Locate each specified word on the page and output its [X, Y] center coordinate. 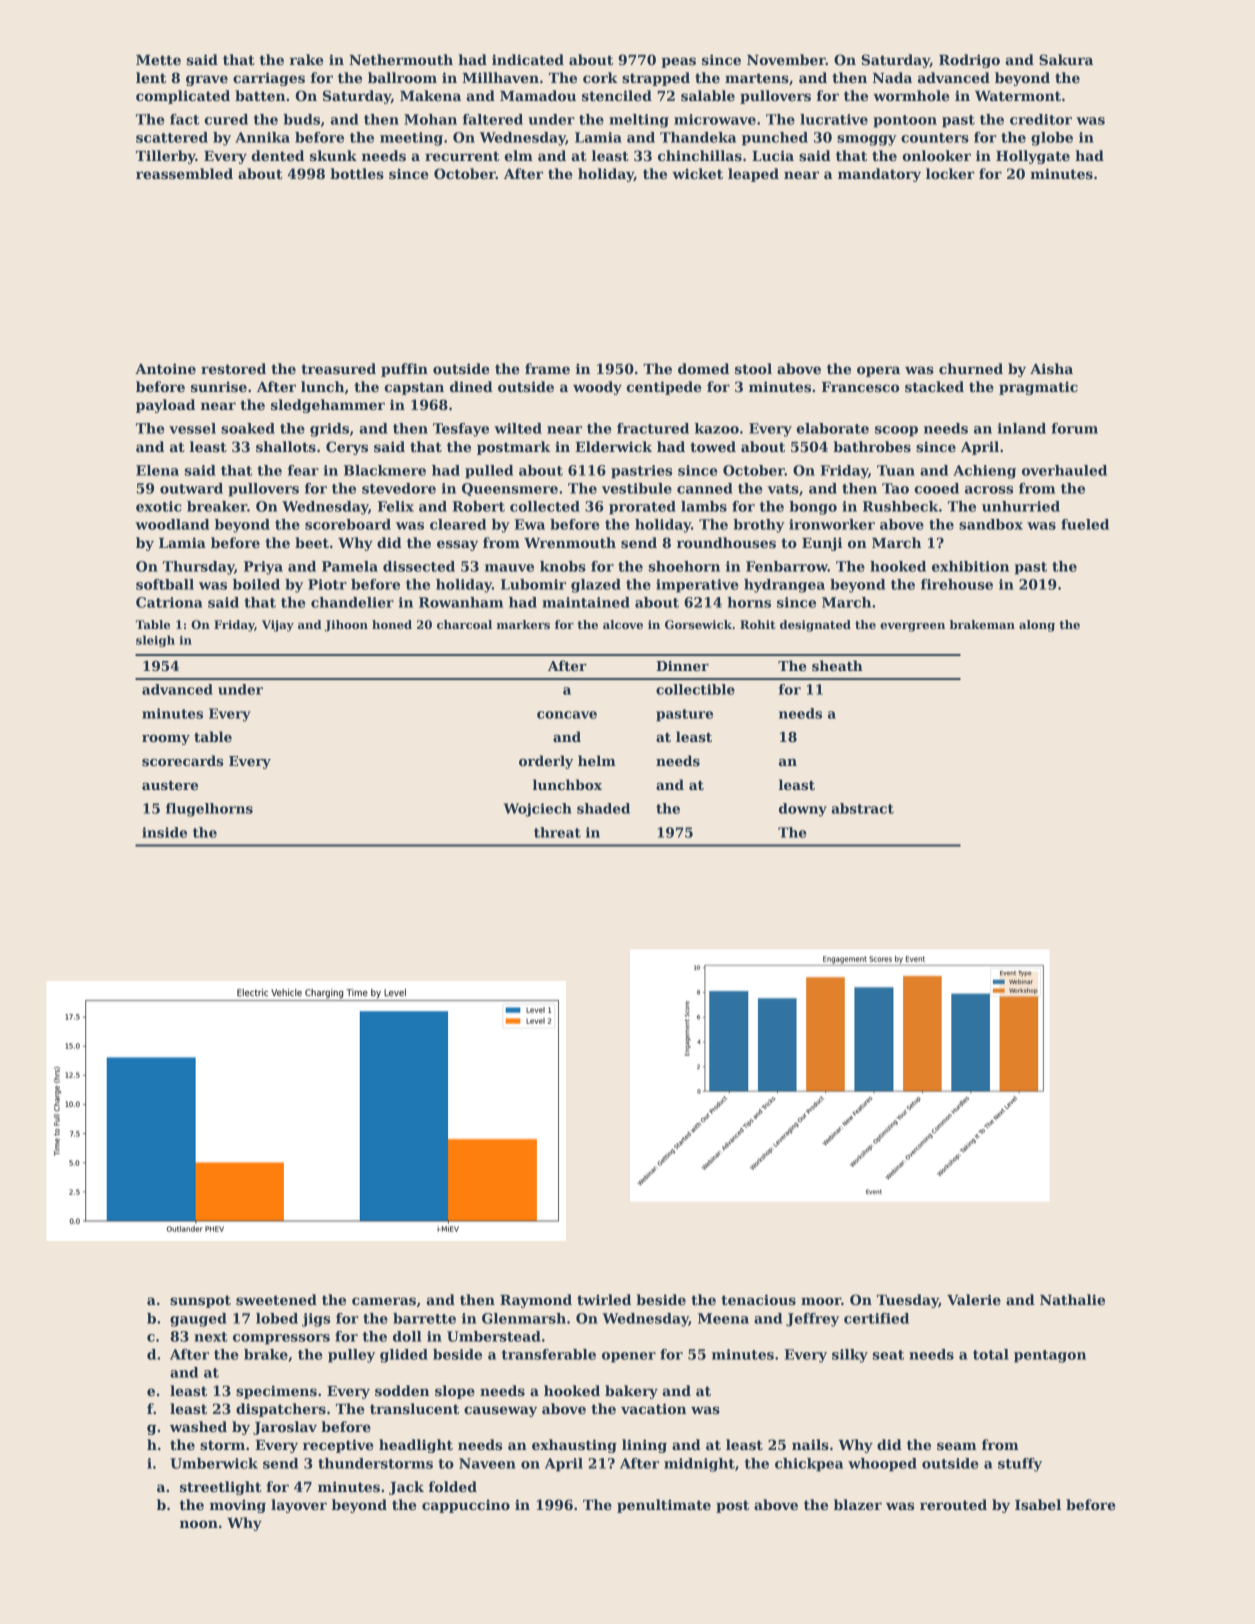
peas [678, 62]
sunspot [200, 1301]
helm [597, 760]
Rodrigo [969, 61]
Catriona [169, 602]
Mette [158, 60]
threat [557, 832]
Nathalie [1072, 1299]
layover [299, 1506]
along [1037, 626]
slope [455, 1392]
